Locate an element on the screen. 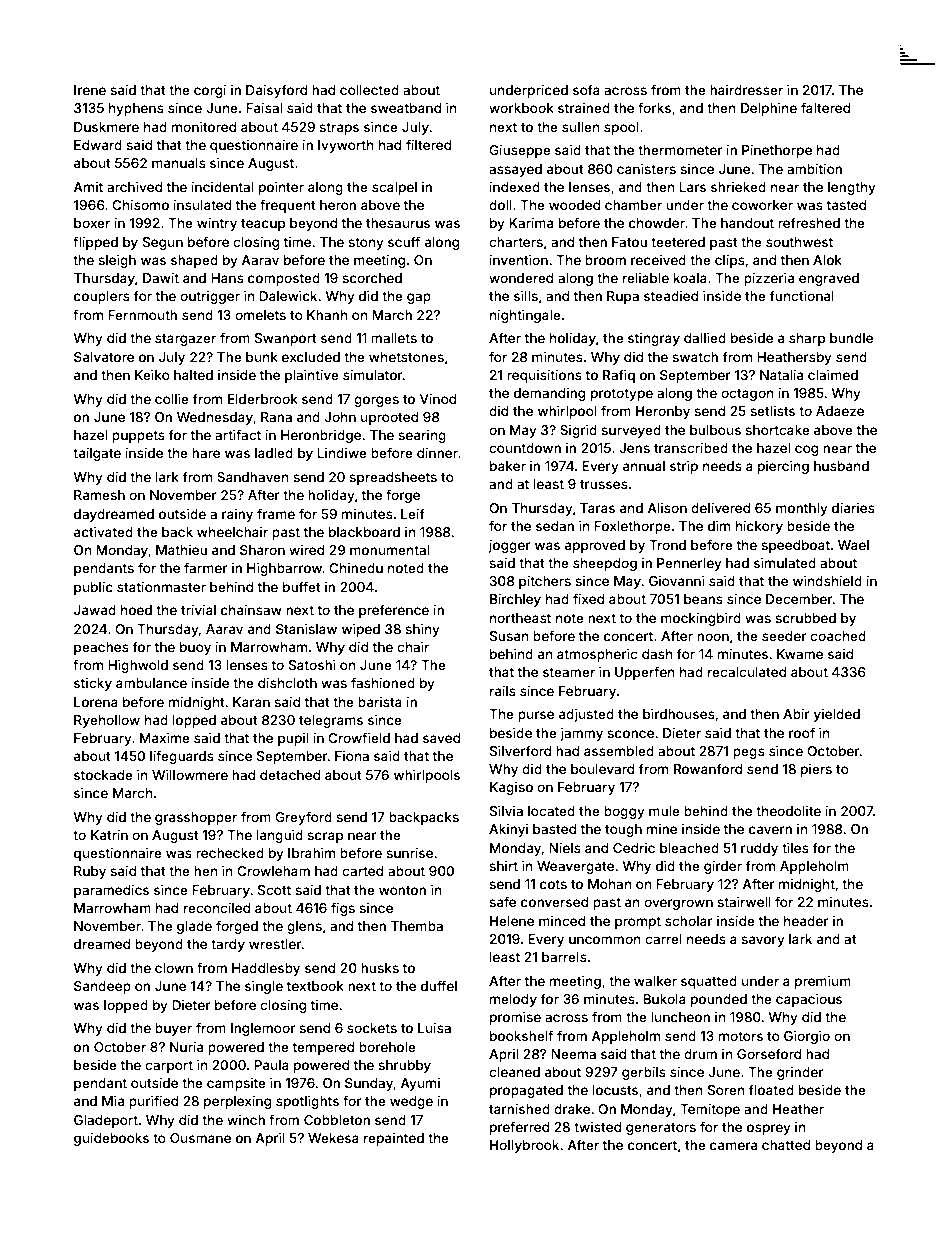 Image resolution: width=952 pixels, height=1233 pixels. camera is located at coordinates (733, 1146).
